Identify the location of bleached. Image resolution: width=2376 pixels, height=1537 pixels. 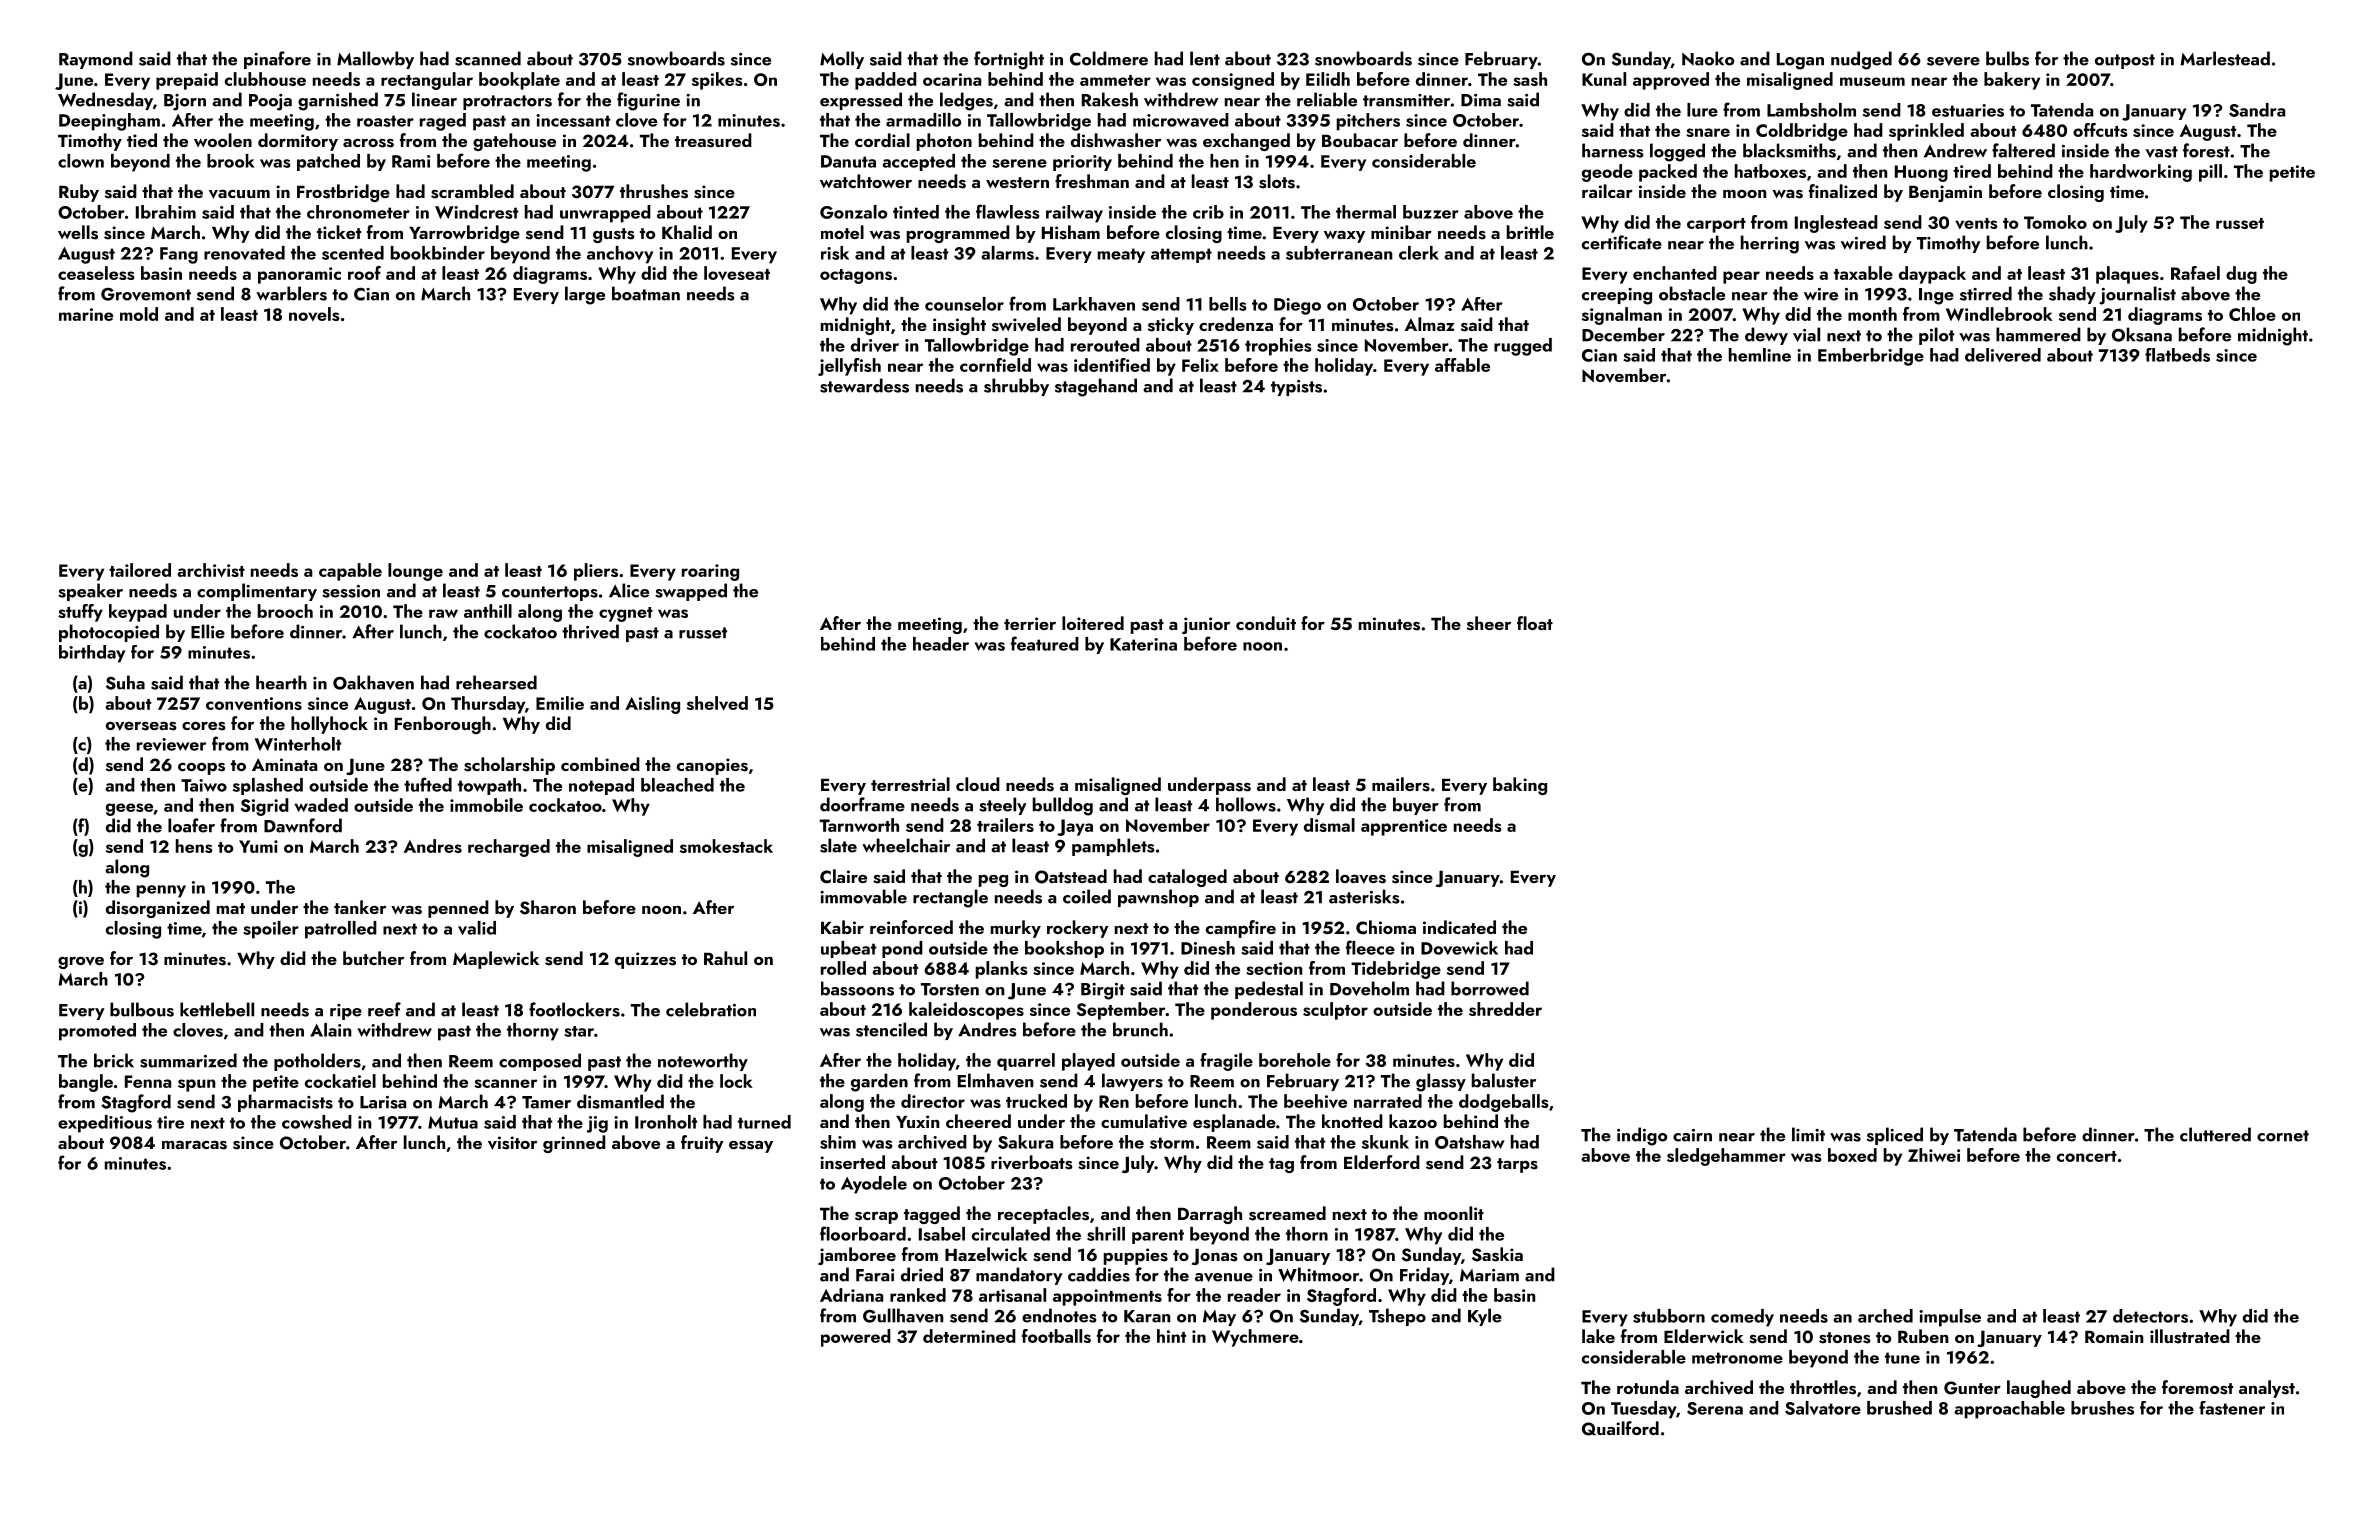
(677, 785).
